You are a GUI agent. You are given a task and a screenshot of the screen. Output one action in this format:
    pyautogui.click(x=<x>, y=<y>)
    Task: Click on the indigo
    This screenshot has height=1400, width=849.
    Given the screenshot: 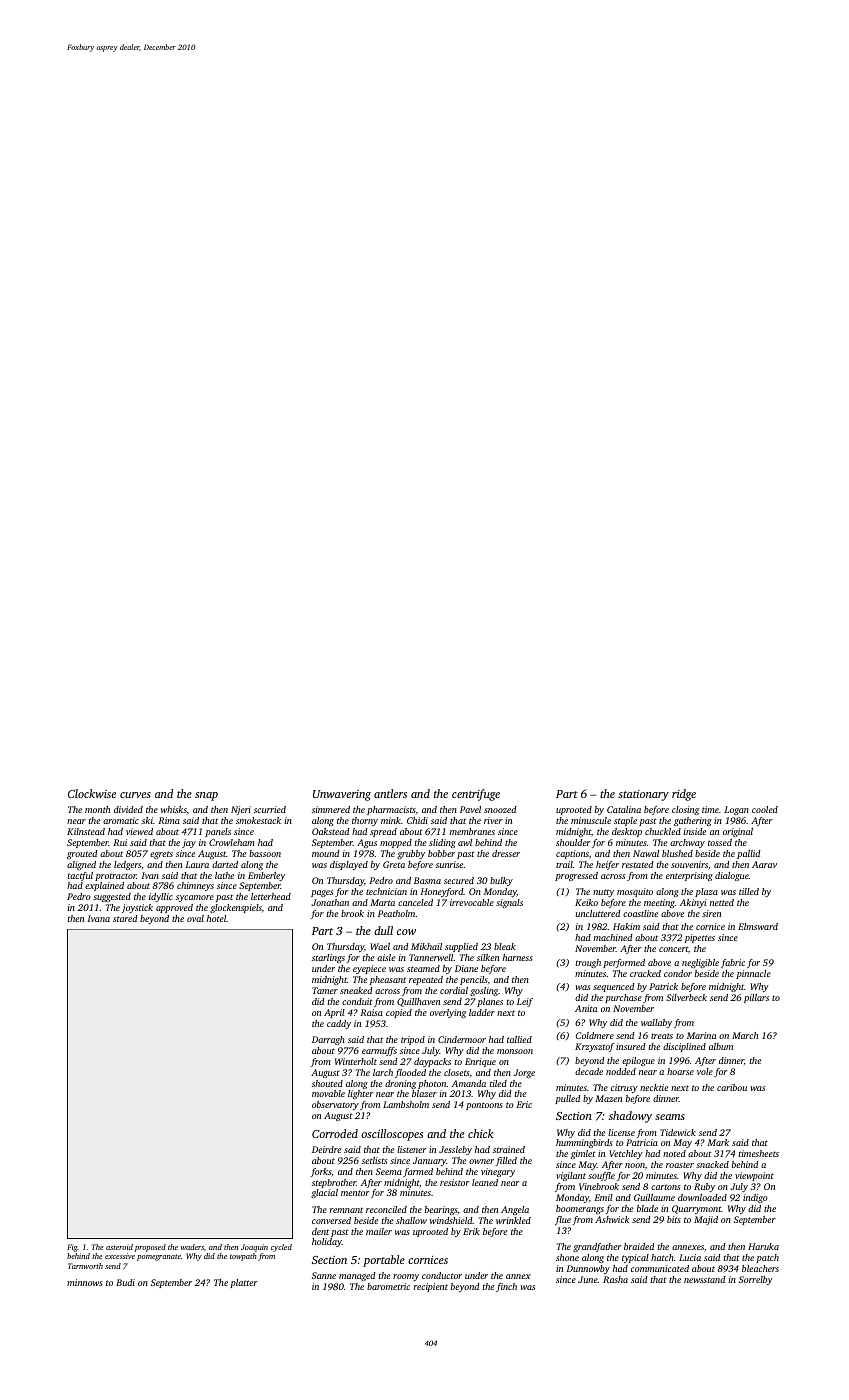 What is the action you would take?
    pyautogui.click(x=755, y=1198)
